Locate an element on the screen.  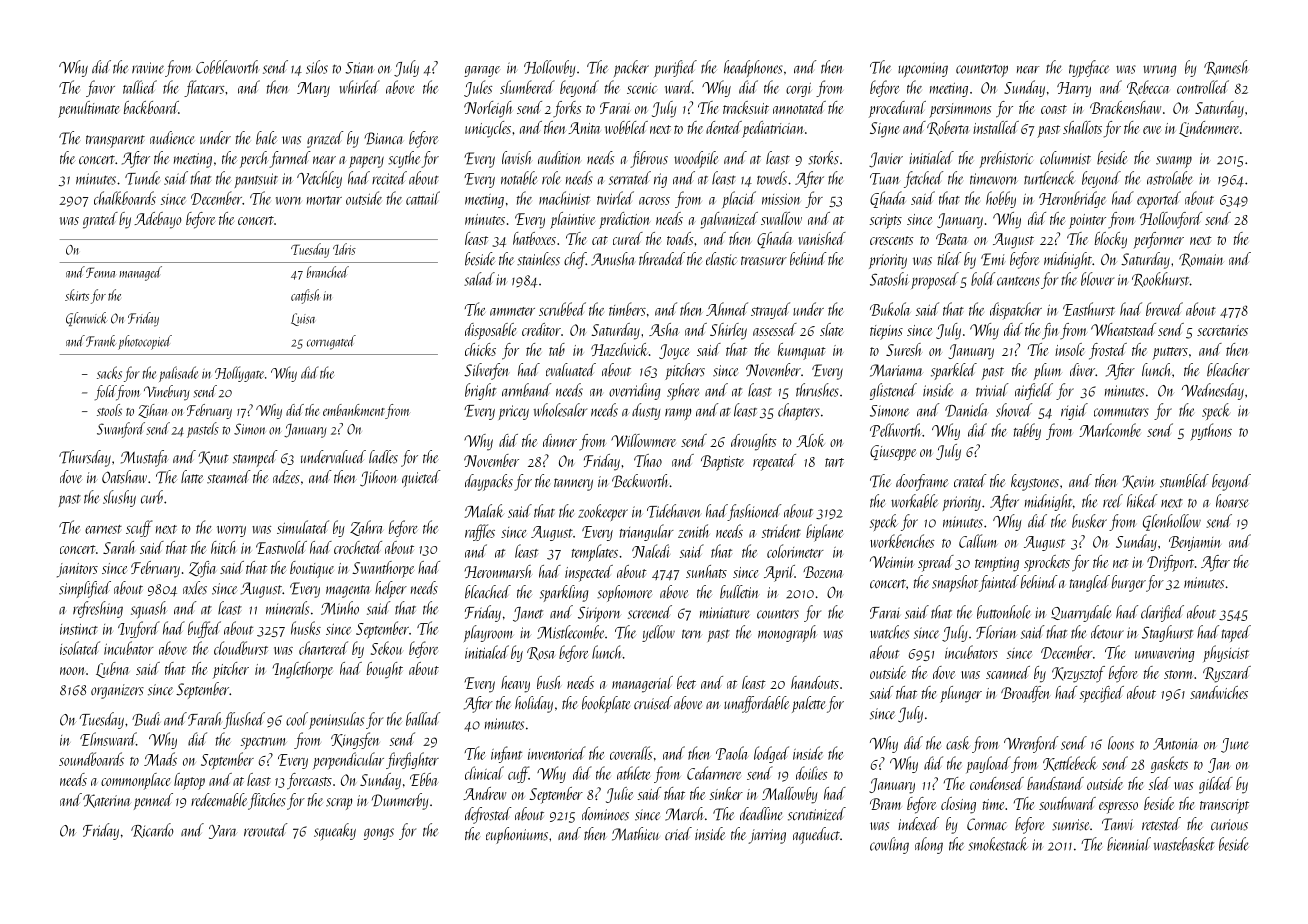
taped is located at coordinates (1236, 633).
